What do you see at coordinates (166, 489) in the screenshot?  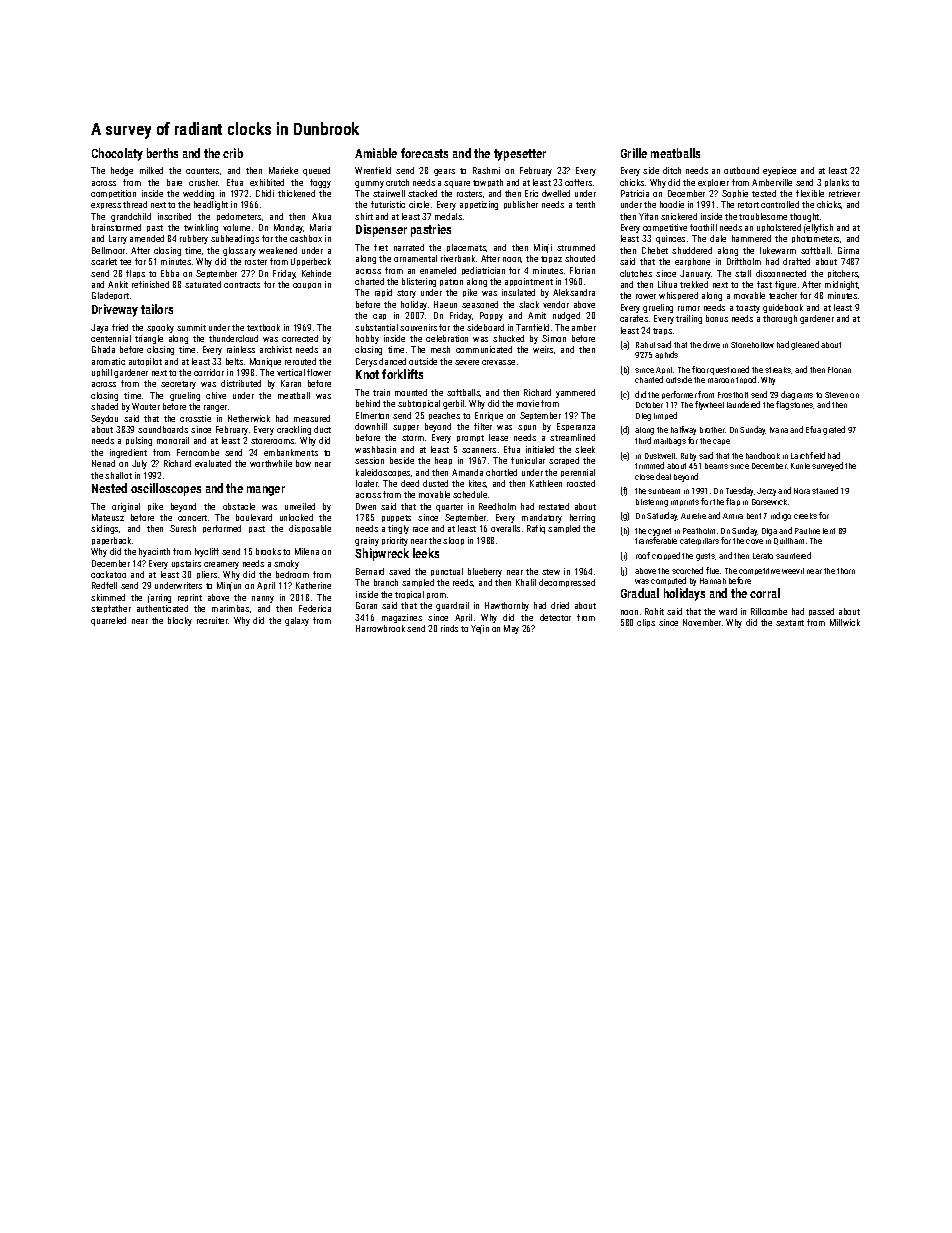 I see `oscilloscopes` at bounding box center [166, 489].
